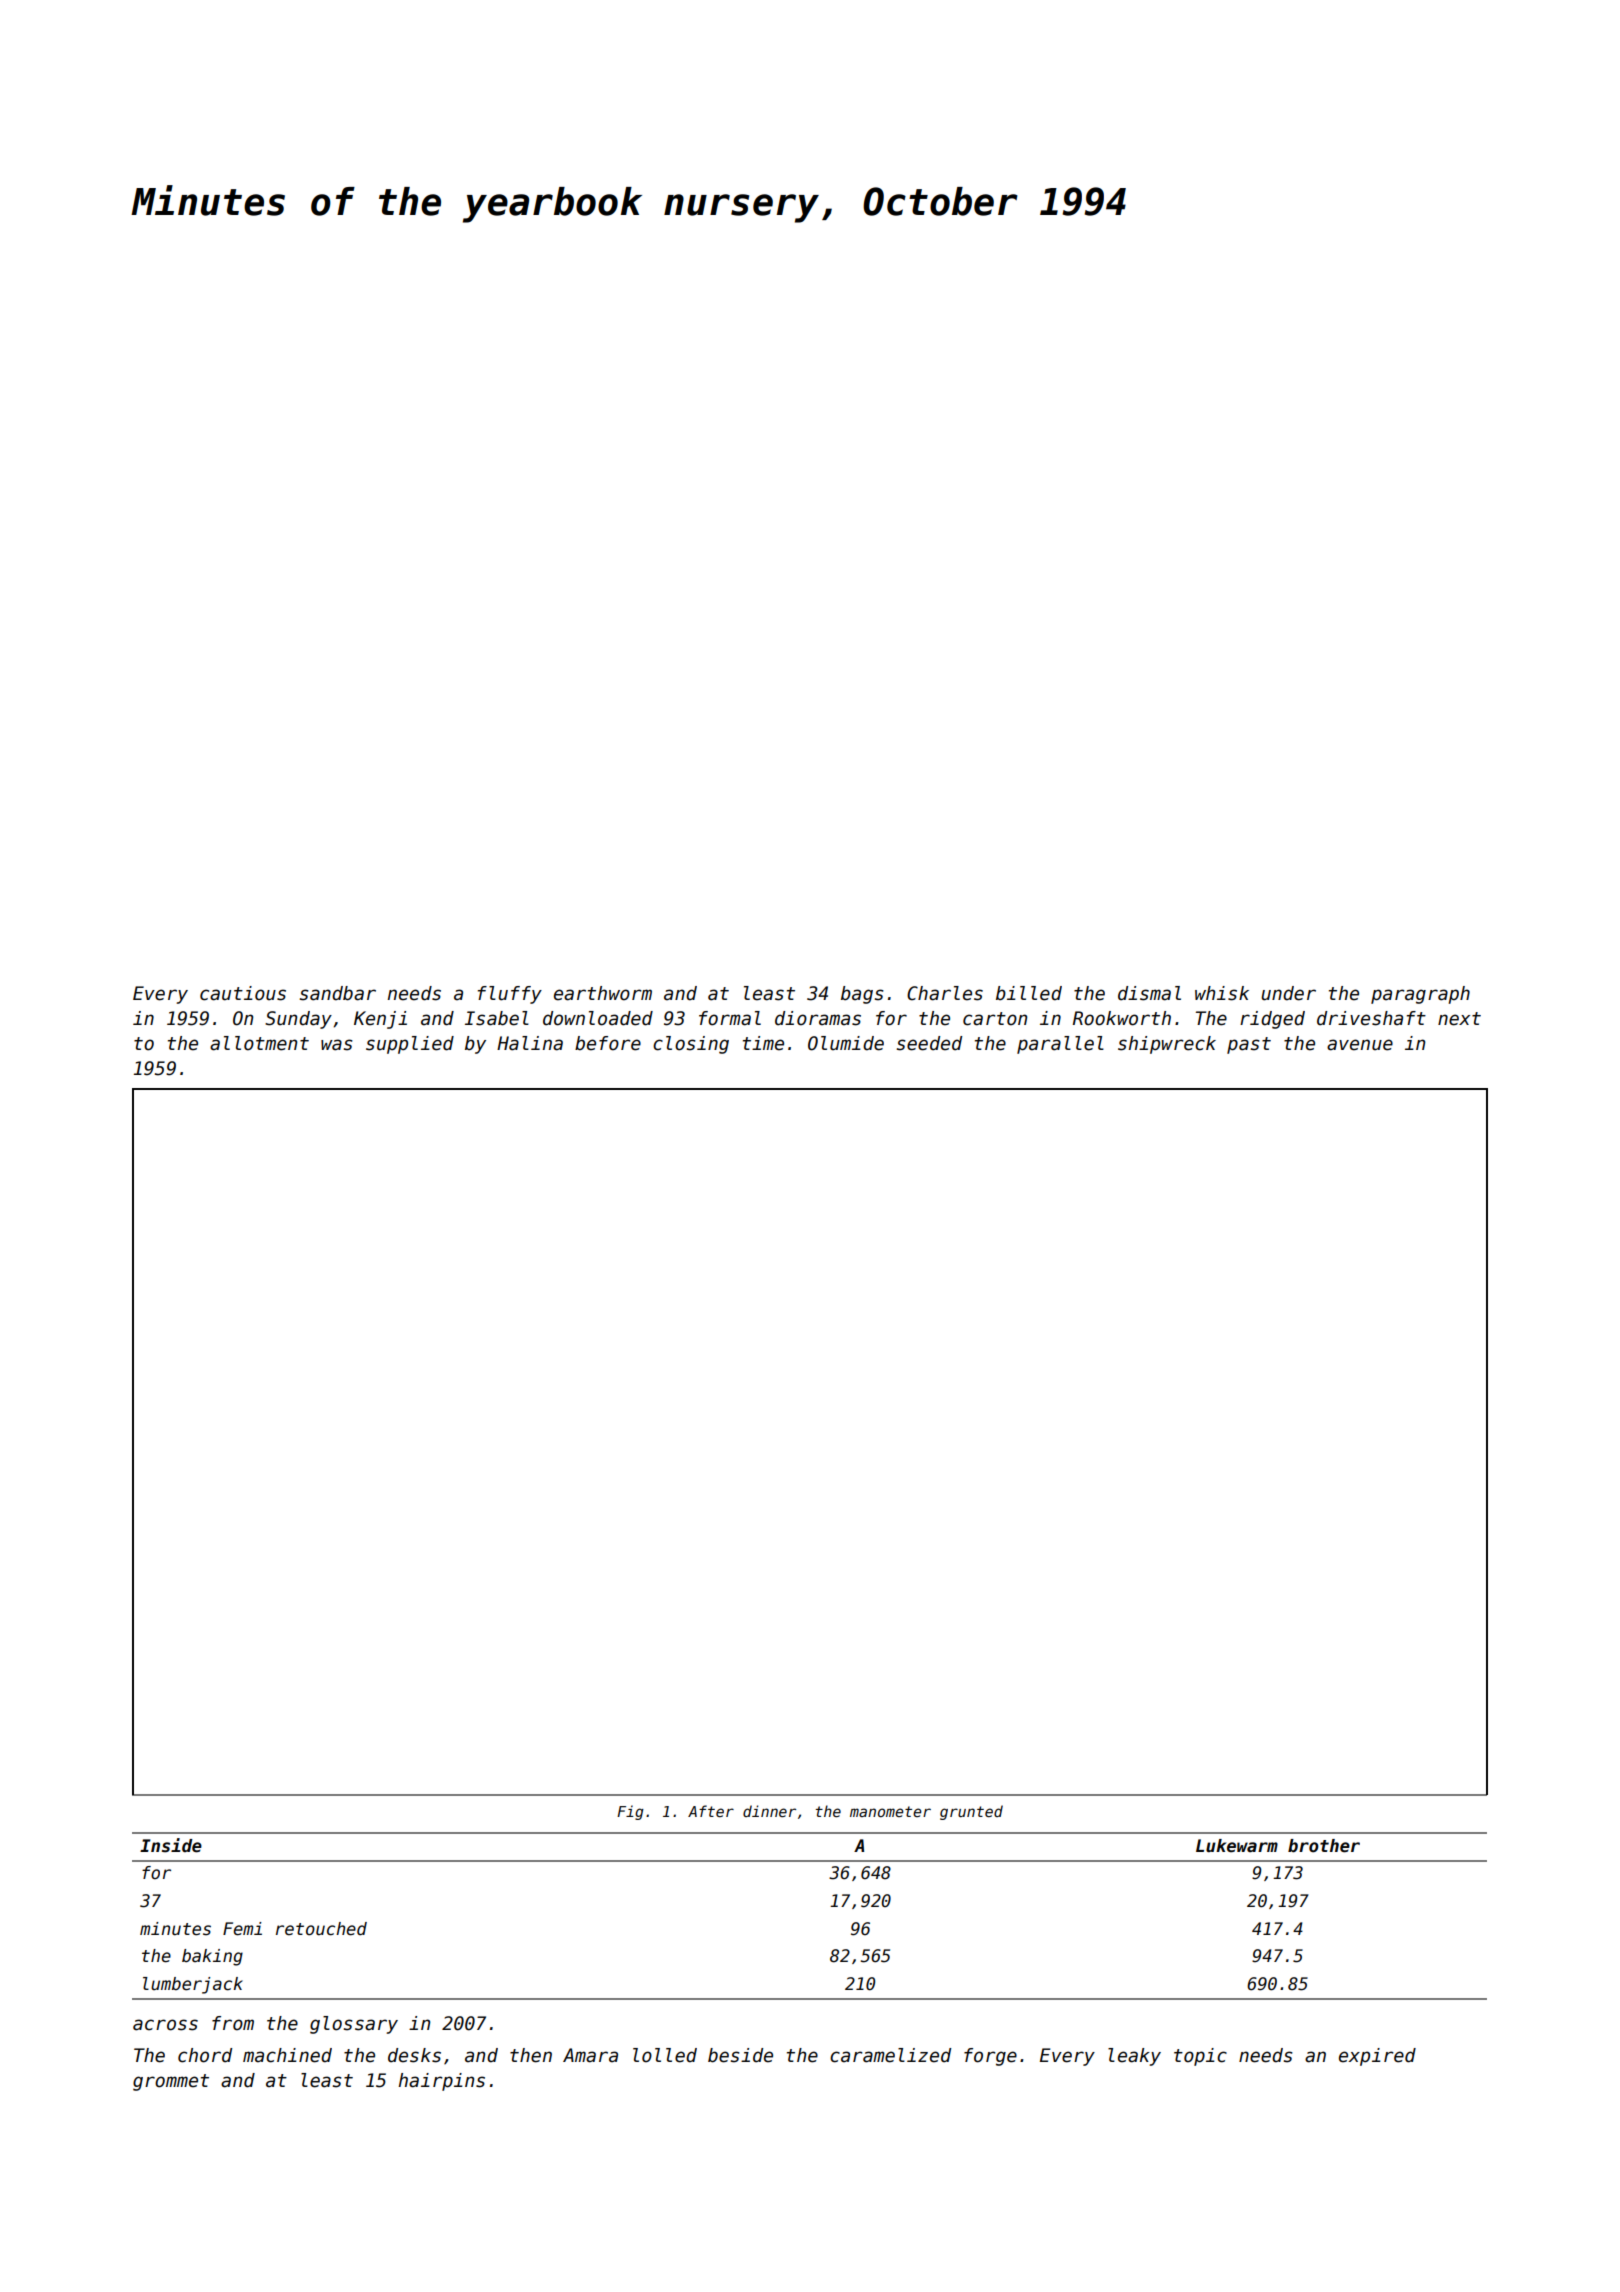 The height and width of the page is (2292, 1620). Describe the element at coordinates (603, 993) in the page. I see `earthworm` at that location.
